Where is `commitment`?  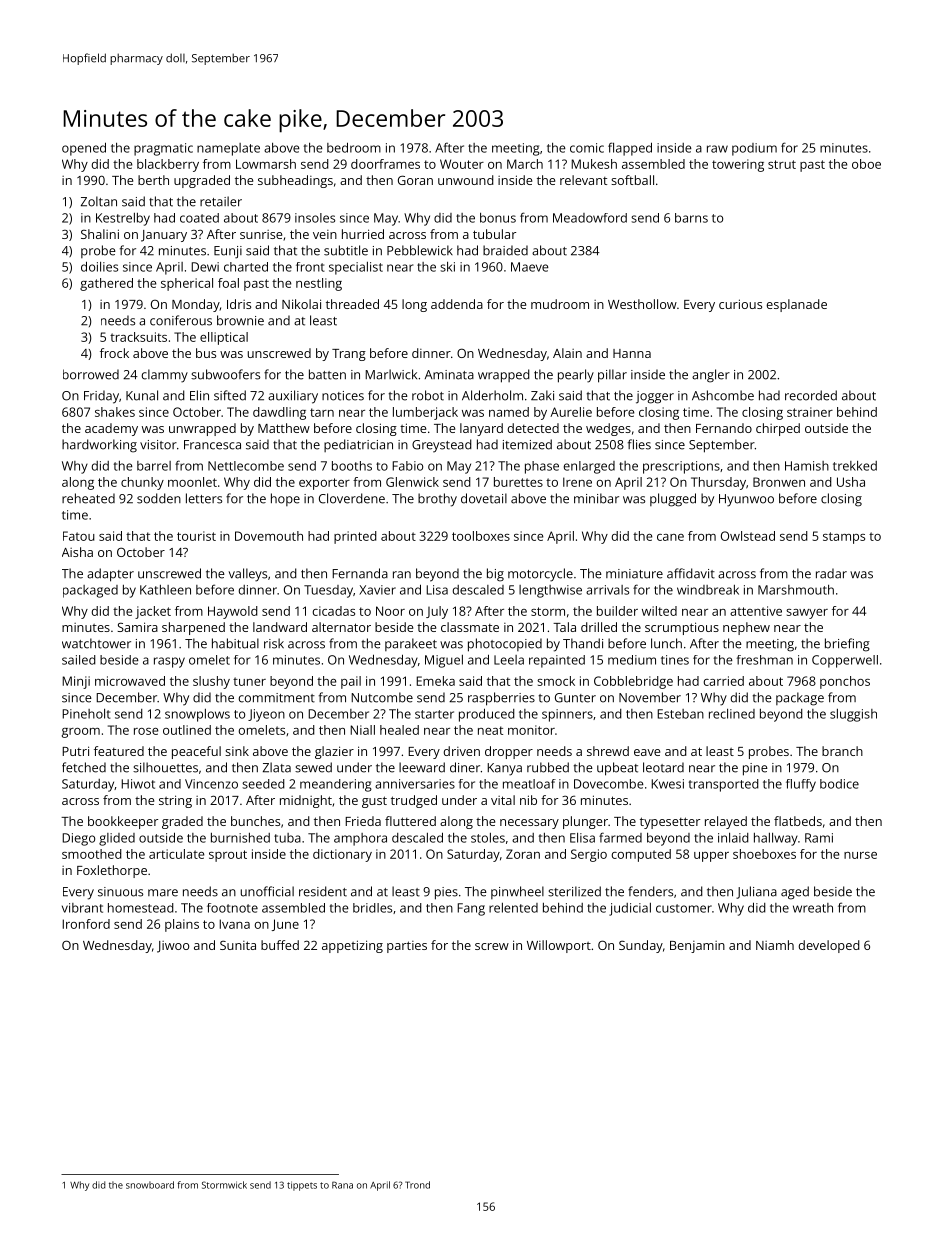
commitment is located at coordinates (277, 698).
